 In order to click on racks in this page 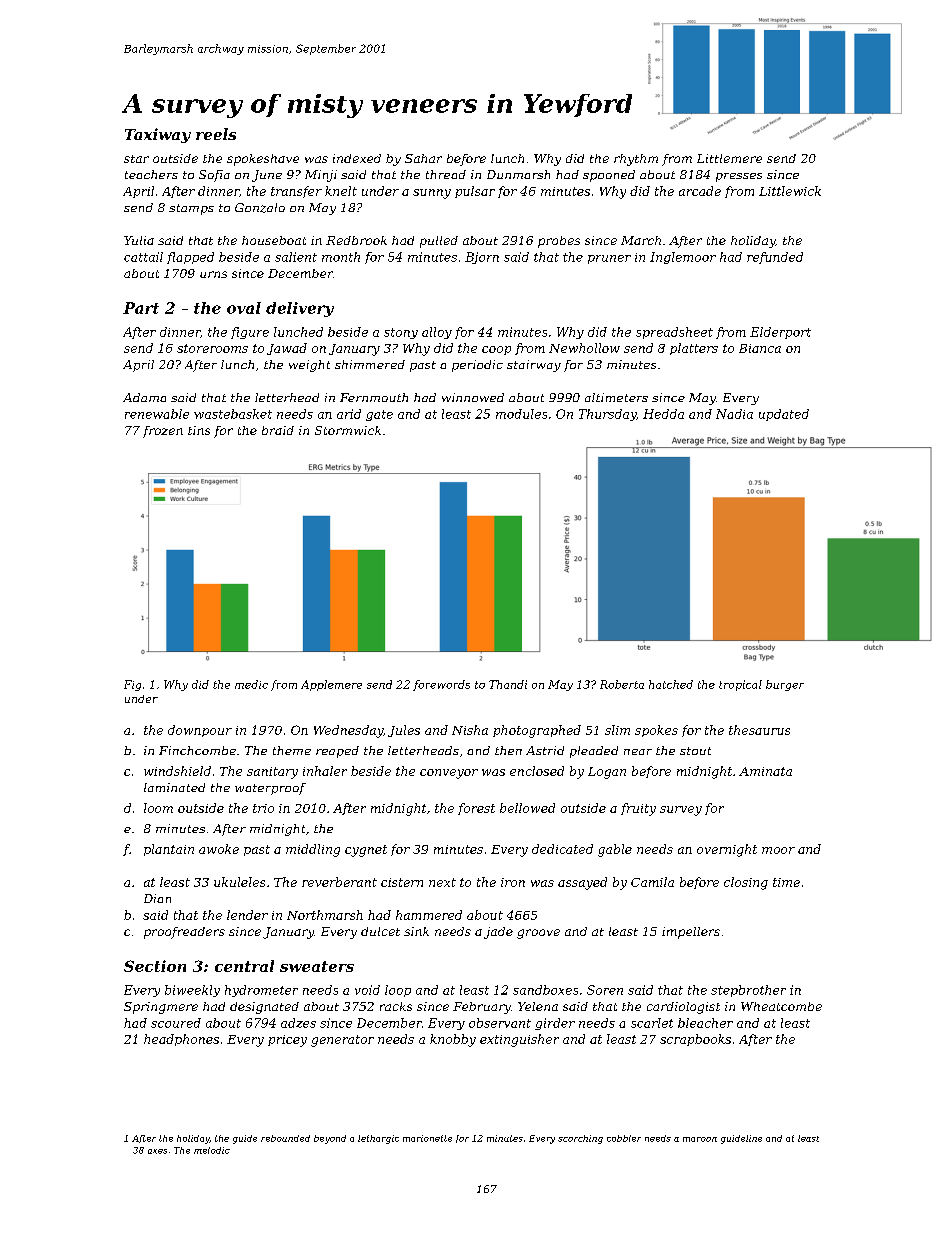, I will do `click(396, 1006)`.
